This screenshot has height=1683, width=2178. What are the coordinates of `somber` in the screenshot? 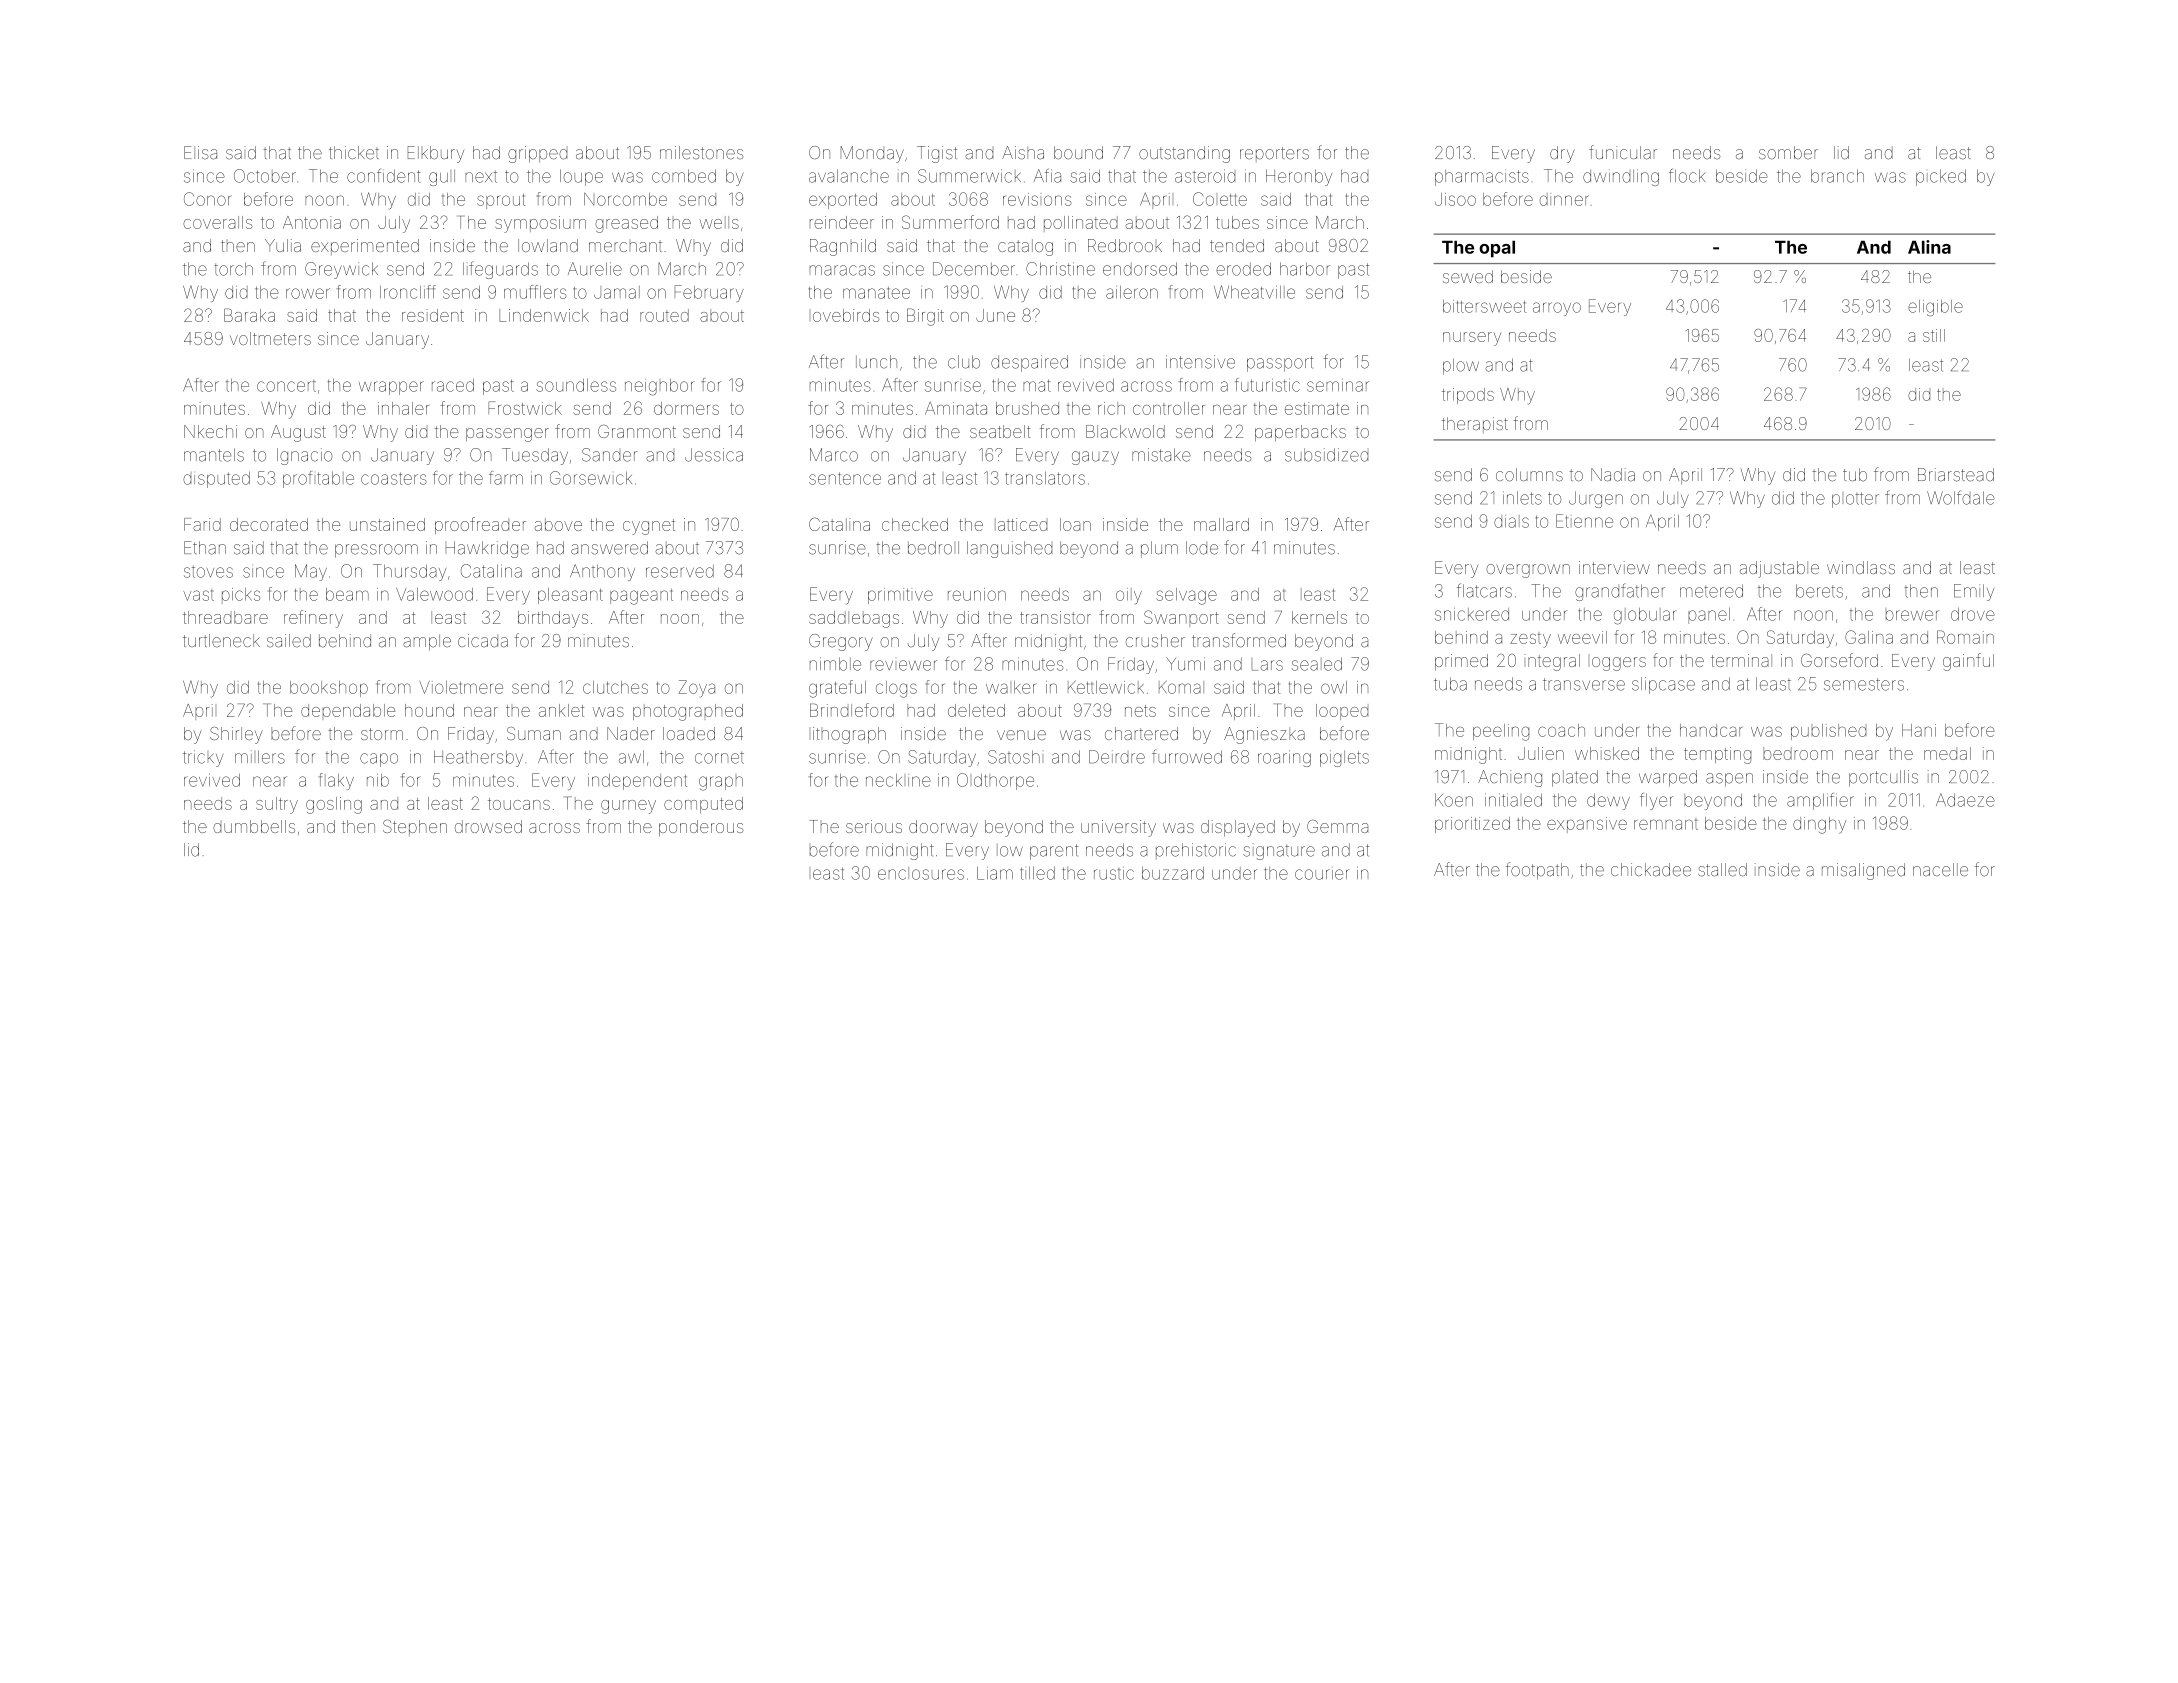 It's located at (1788, 153).
